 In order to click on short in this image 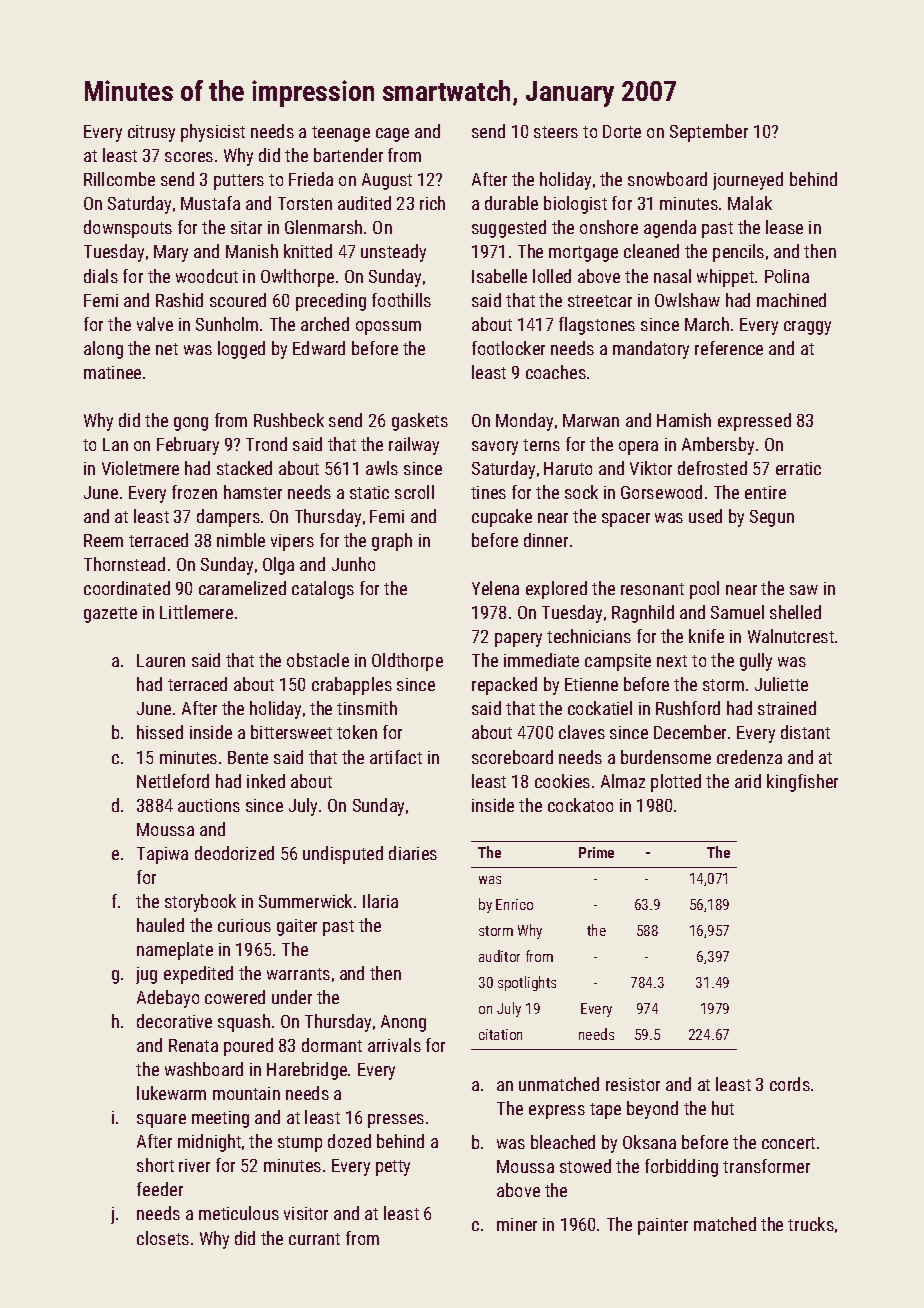, I will do `click(155, 1165)`.
